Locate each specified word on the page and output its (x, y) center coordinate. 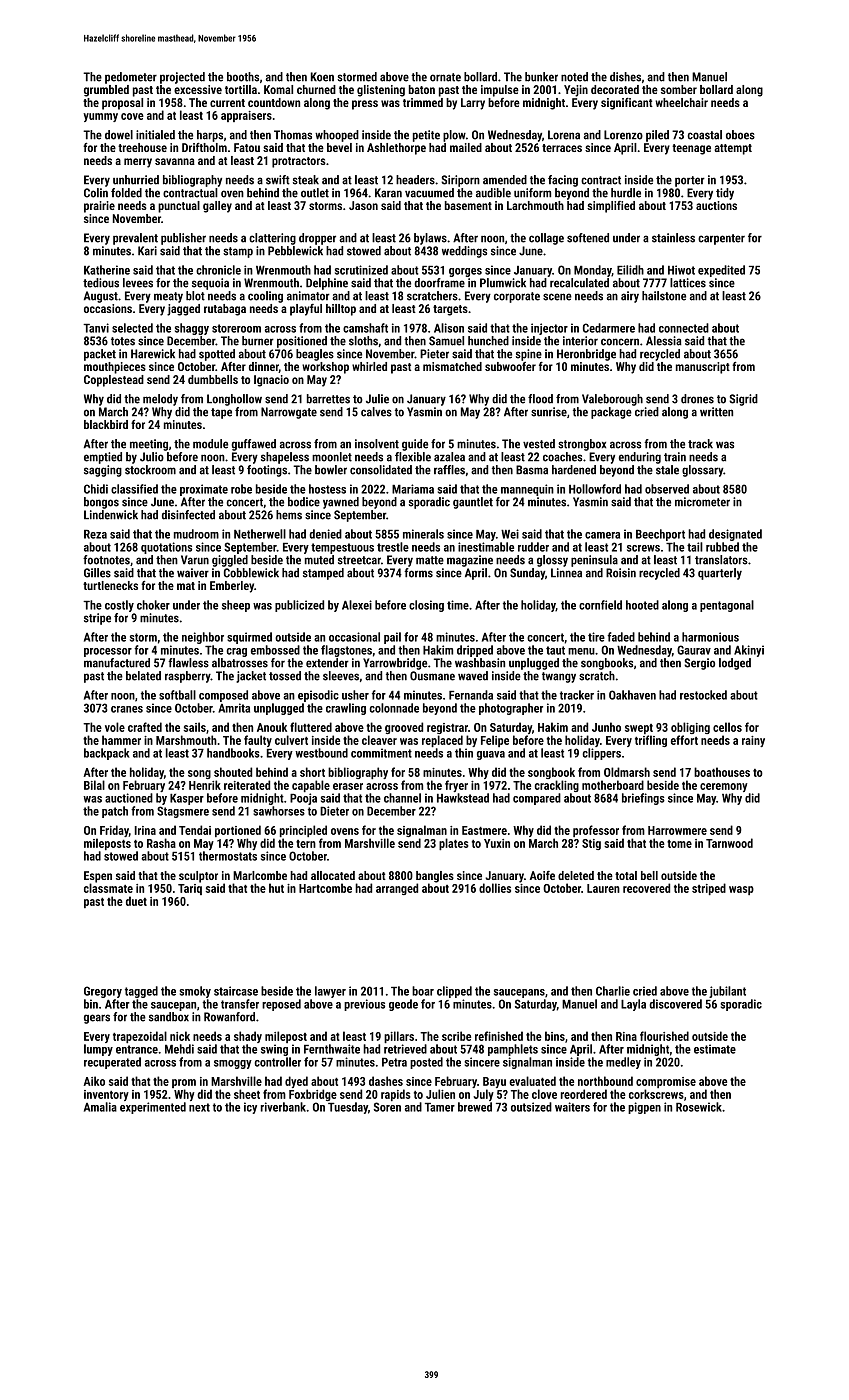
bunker (541, 77)
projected (182, 78)
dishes (625, 77)
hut (276, 888)
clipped (454, 992)
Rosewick (699, 1107)
